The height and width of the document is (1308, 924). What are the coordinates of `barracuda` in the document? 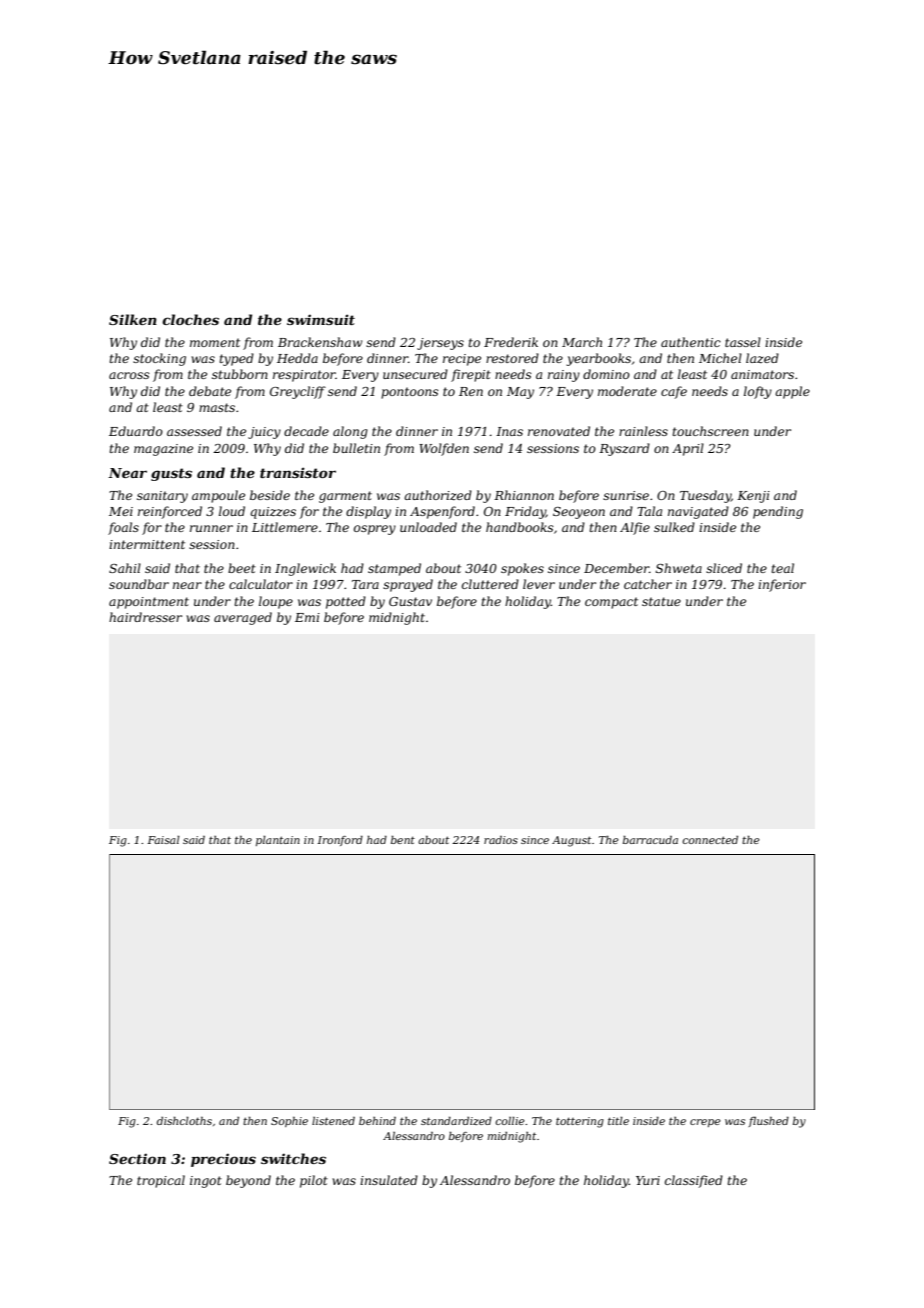 It's located at (650, 840).
